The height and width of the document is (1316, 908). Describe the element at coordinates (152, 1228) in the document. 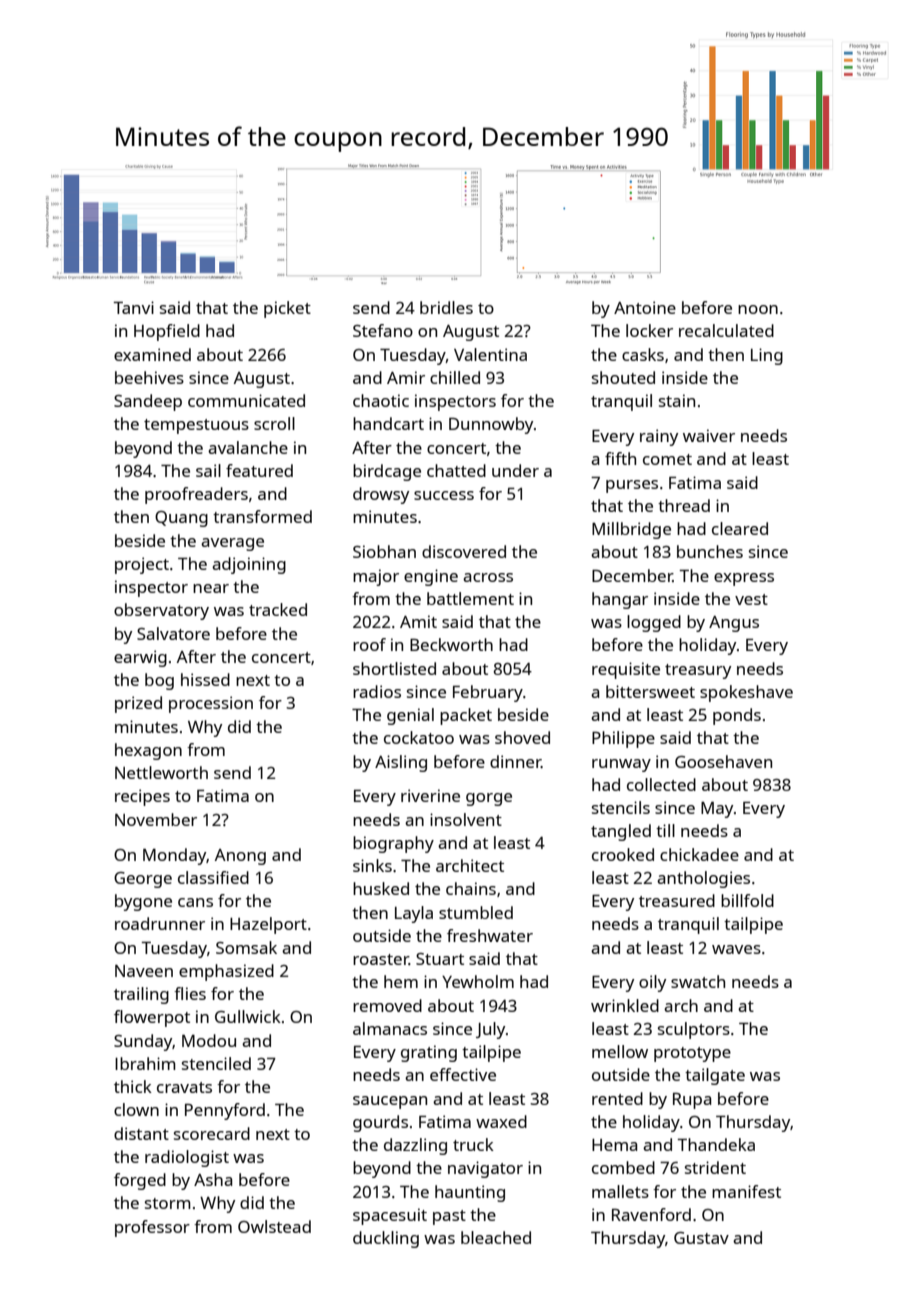

I see `professor` at that location.
